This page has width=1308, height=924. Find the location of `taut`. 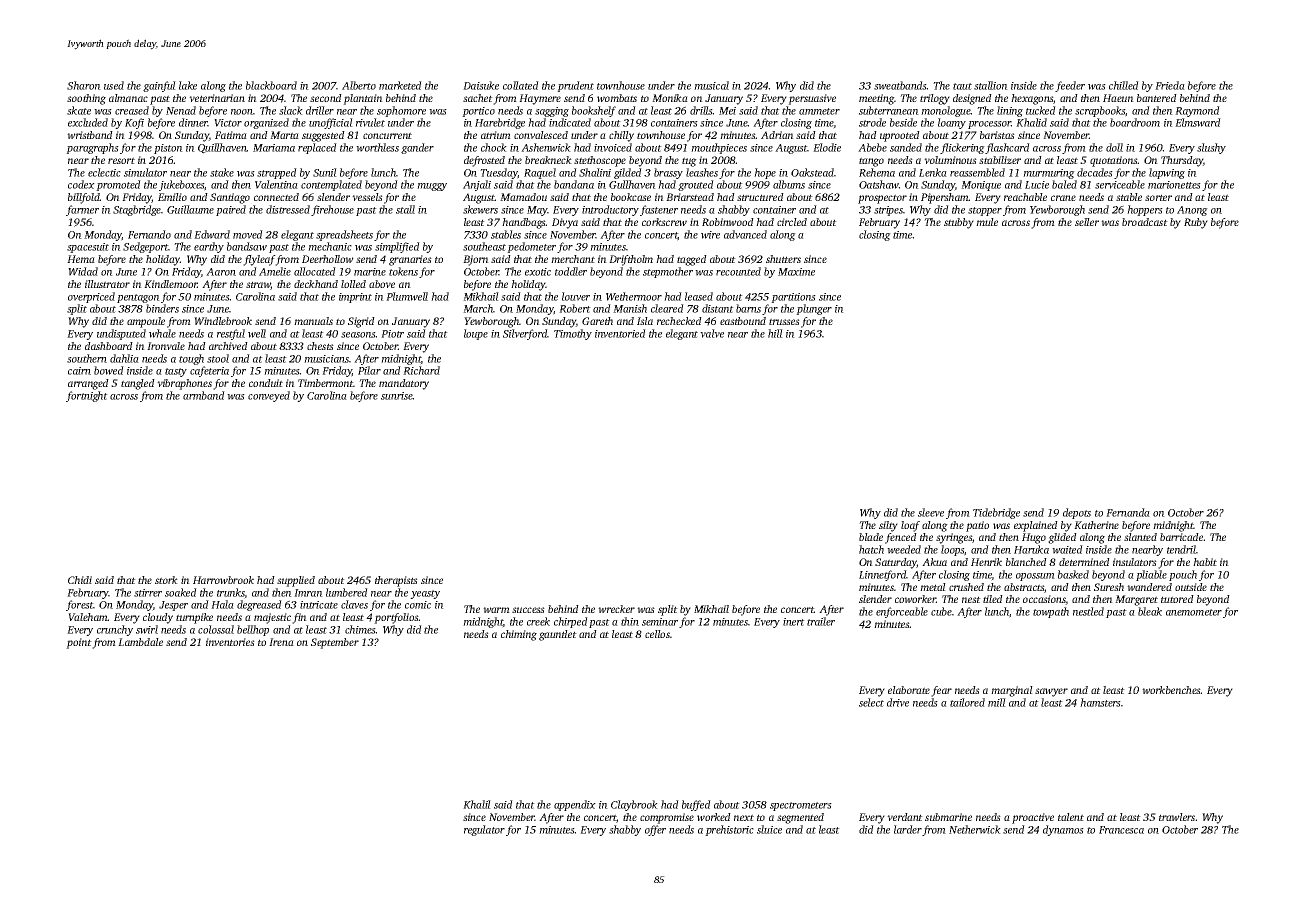

taut is located at coordinates (962, 86).
